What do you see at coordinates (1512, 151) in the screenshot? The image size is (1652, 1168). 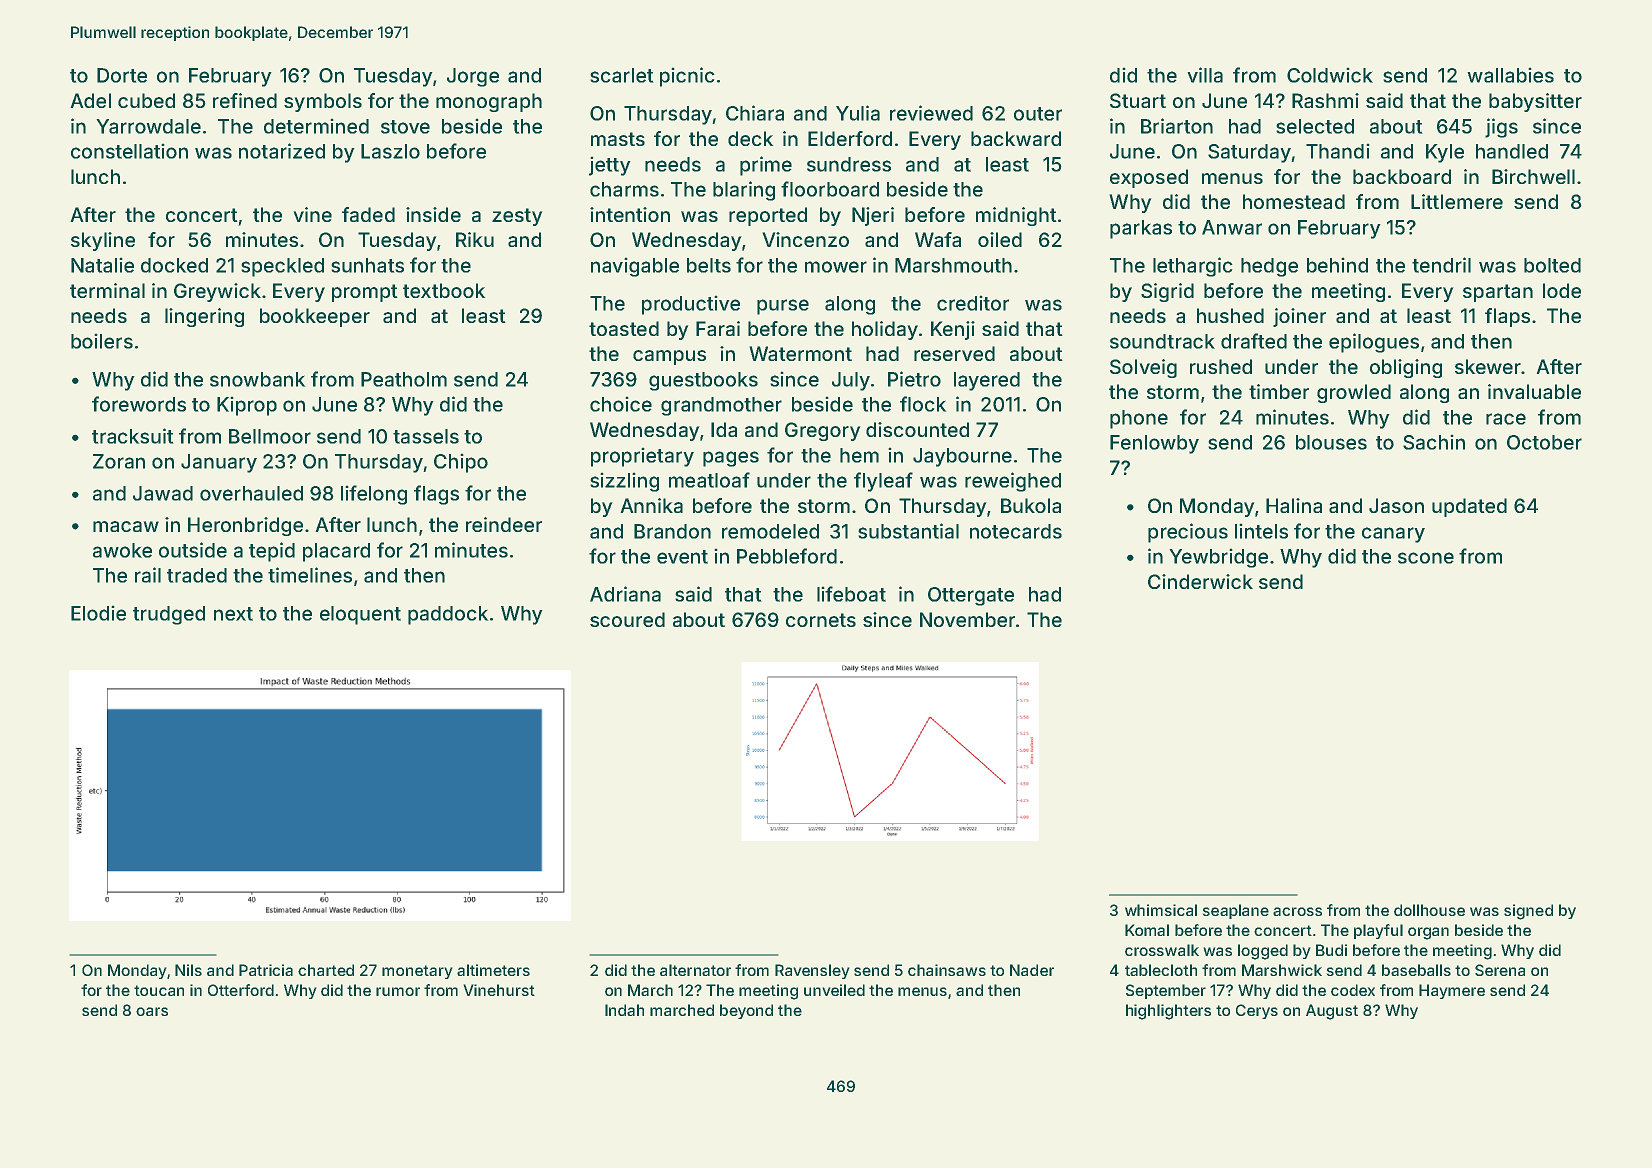 I see `handled` at bounding box center [1512, 151].
